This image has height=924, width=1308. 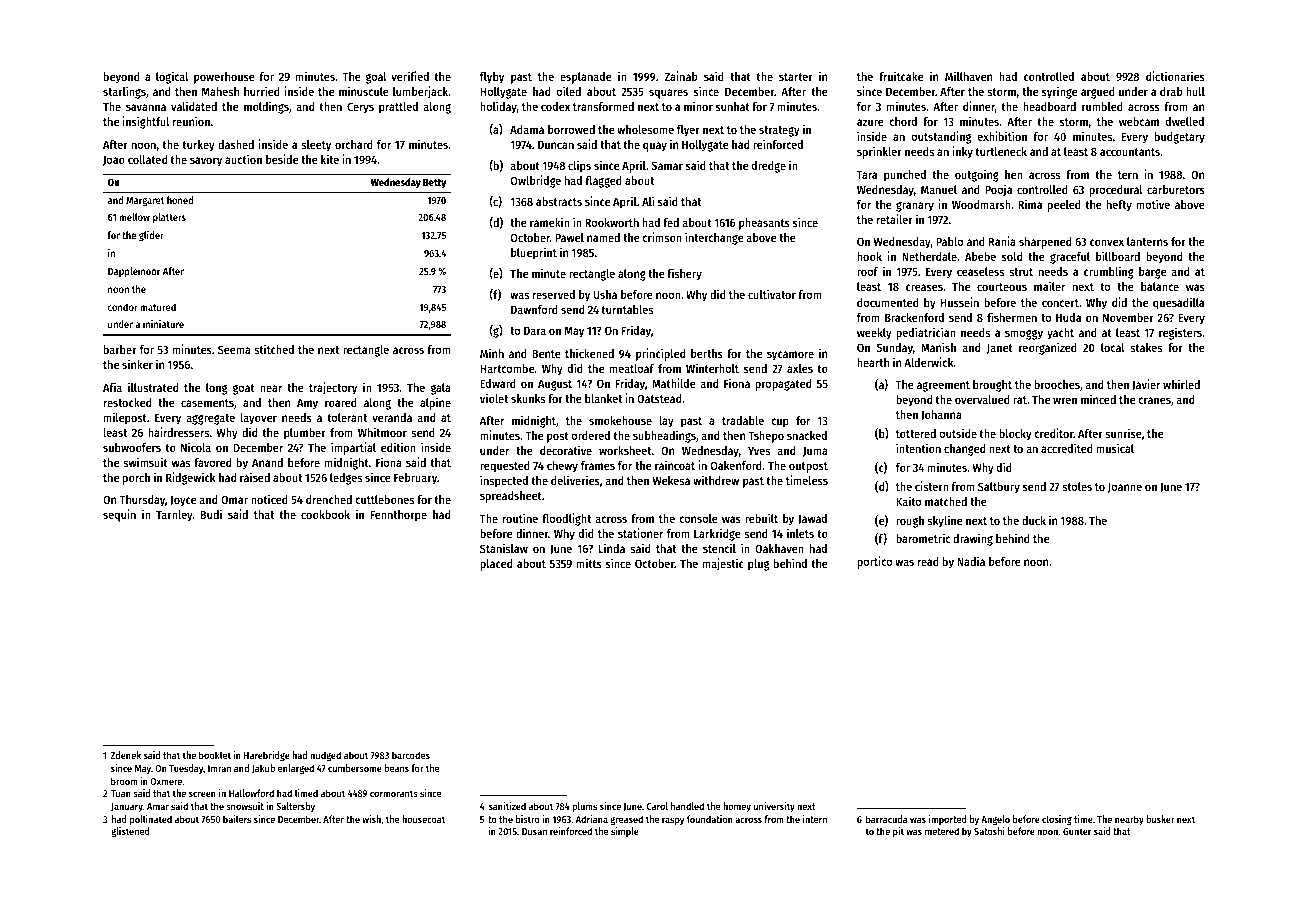 I want to click on verified, so click(x=410, y=76).
